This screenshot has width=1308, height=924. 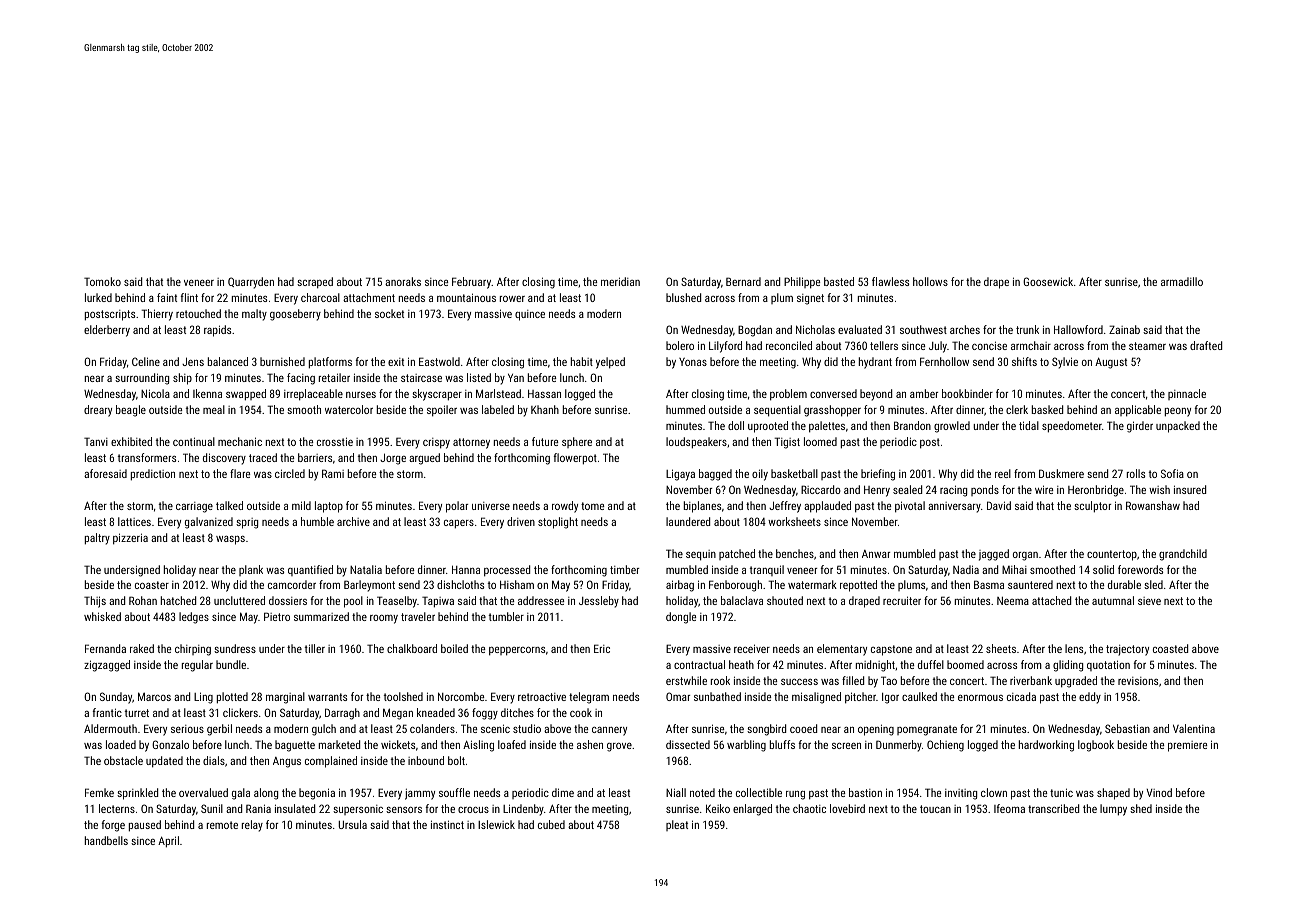 I want to click on benches, so click(x=795, y=553).
